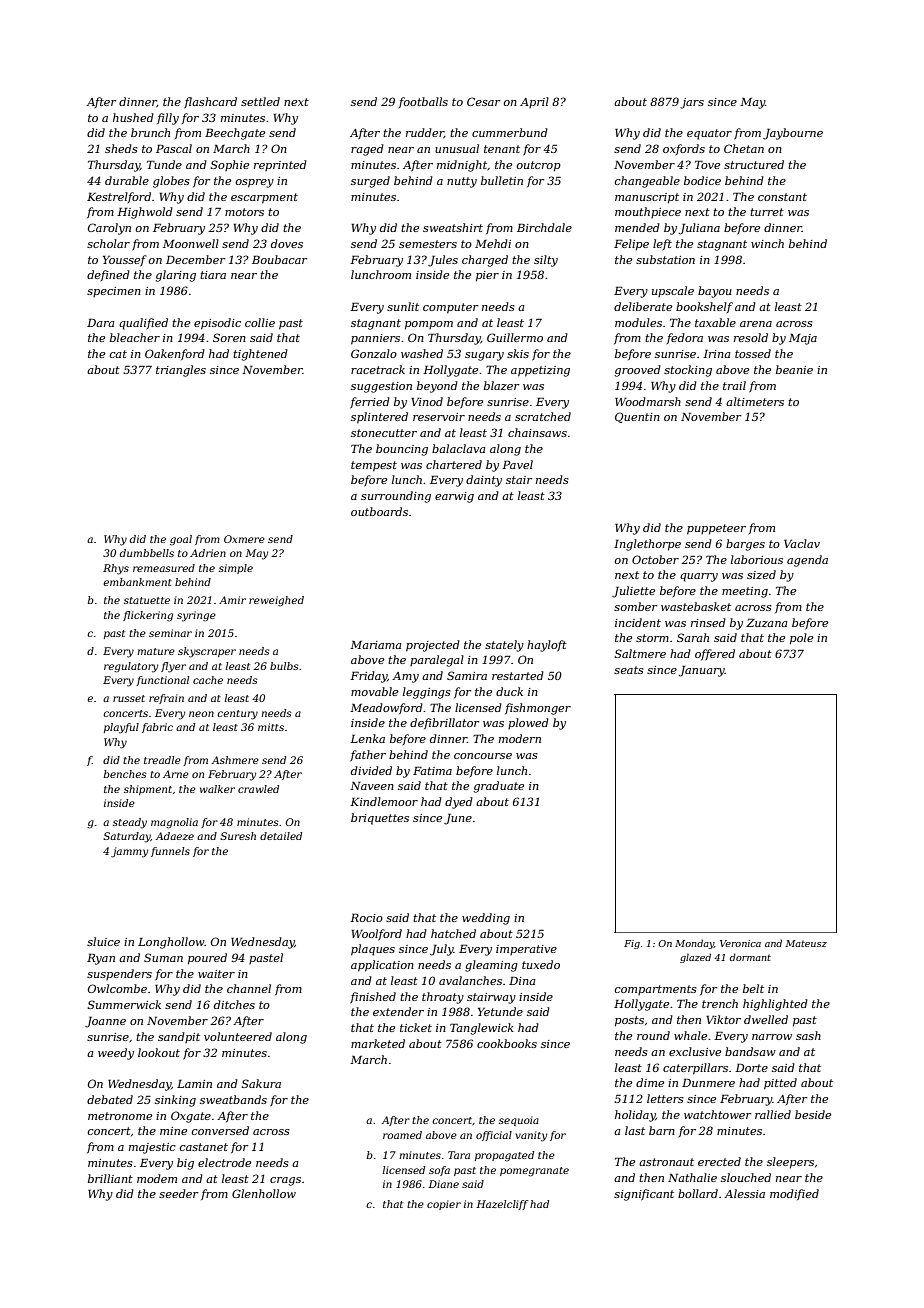 Image resolution: width=924 pixels, height=1308 pixels. Describe the element at coordinates (457, 148) in the screenshot. I see `unusual` at that location.
